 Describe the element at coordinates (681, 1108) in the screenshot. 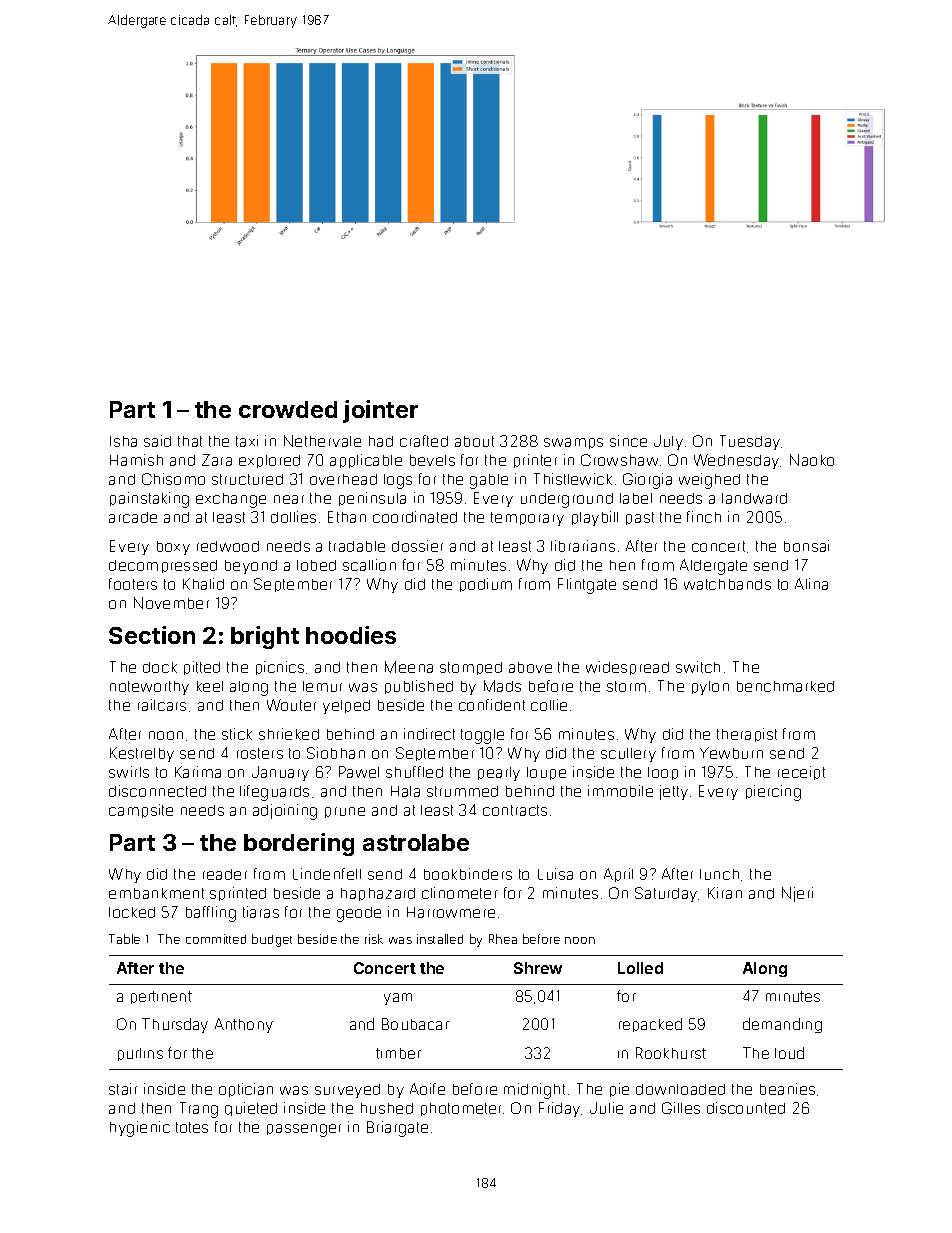

I see `Gilles` at that location.
